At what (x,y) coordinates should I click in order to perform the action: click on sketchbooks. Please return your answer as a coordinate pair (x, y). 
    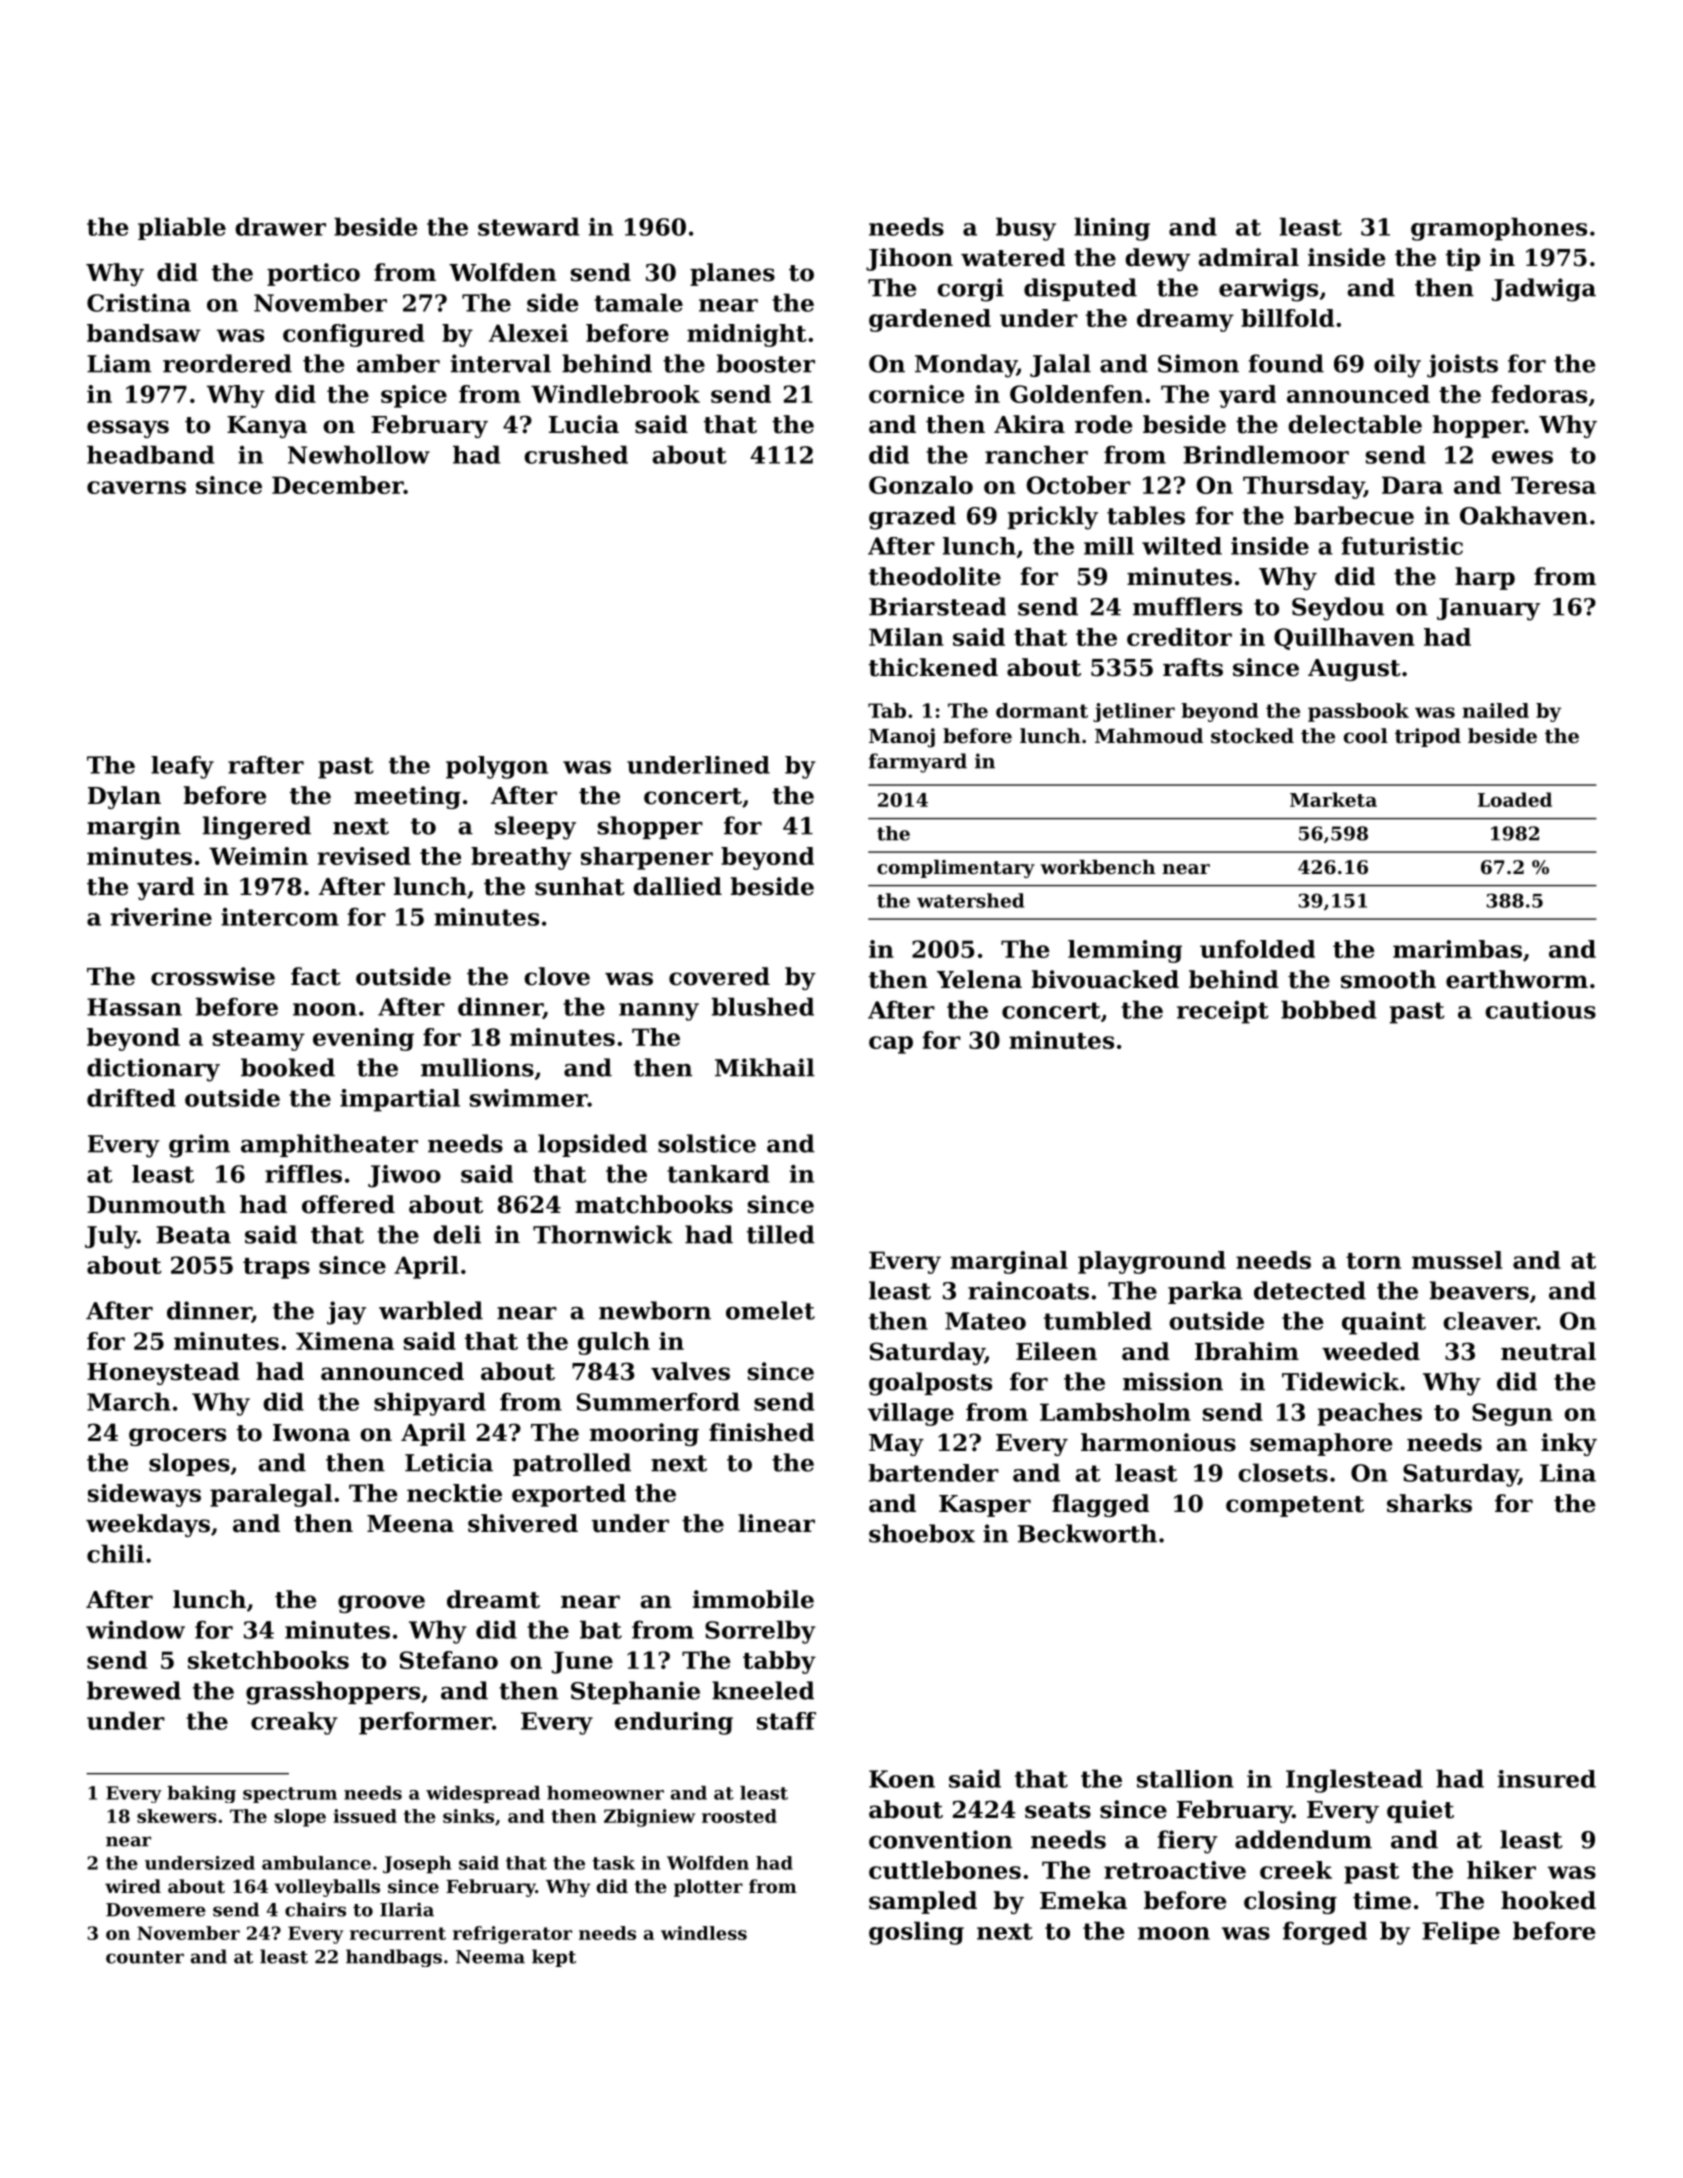
    Looking at the image, I should click on (268, 1660).
